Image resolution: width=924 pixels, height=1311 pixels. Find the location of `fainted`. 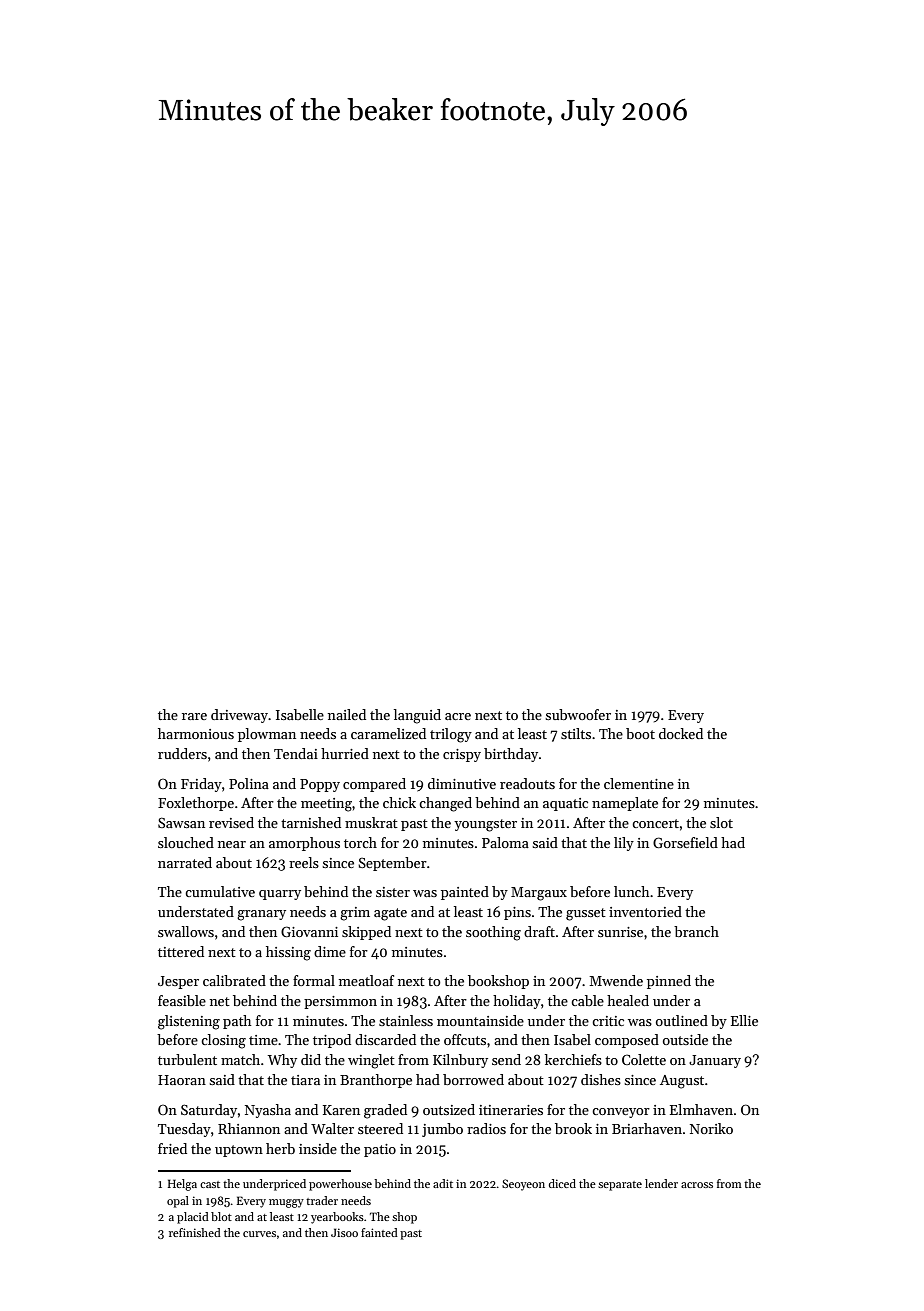

fainted is located at coordinates (379, 1232).
